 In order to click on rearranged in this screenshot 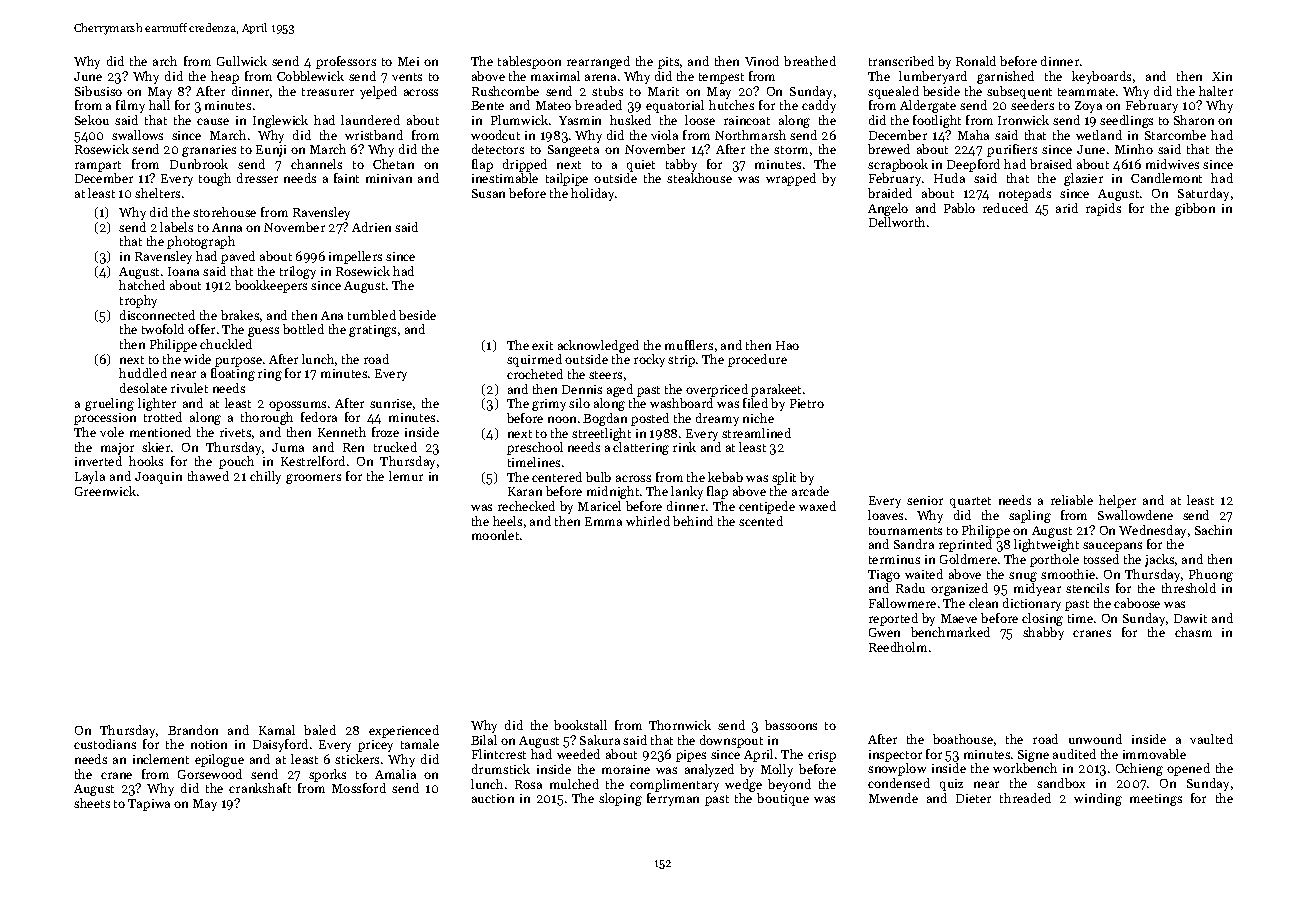, I will do `click(598, 62)`.
